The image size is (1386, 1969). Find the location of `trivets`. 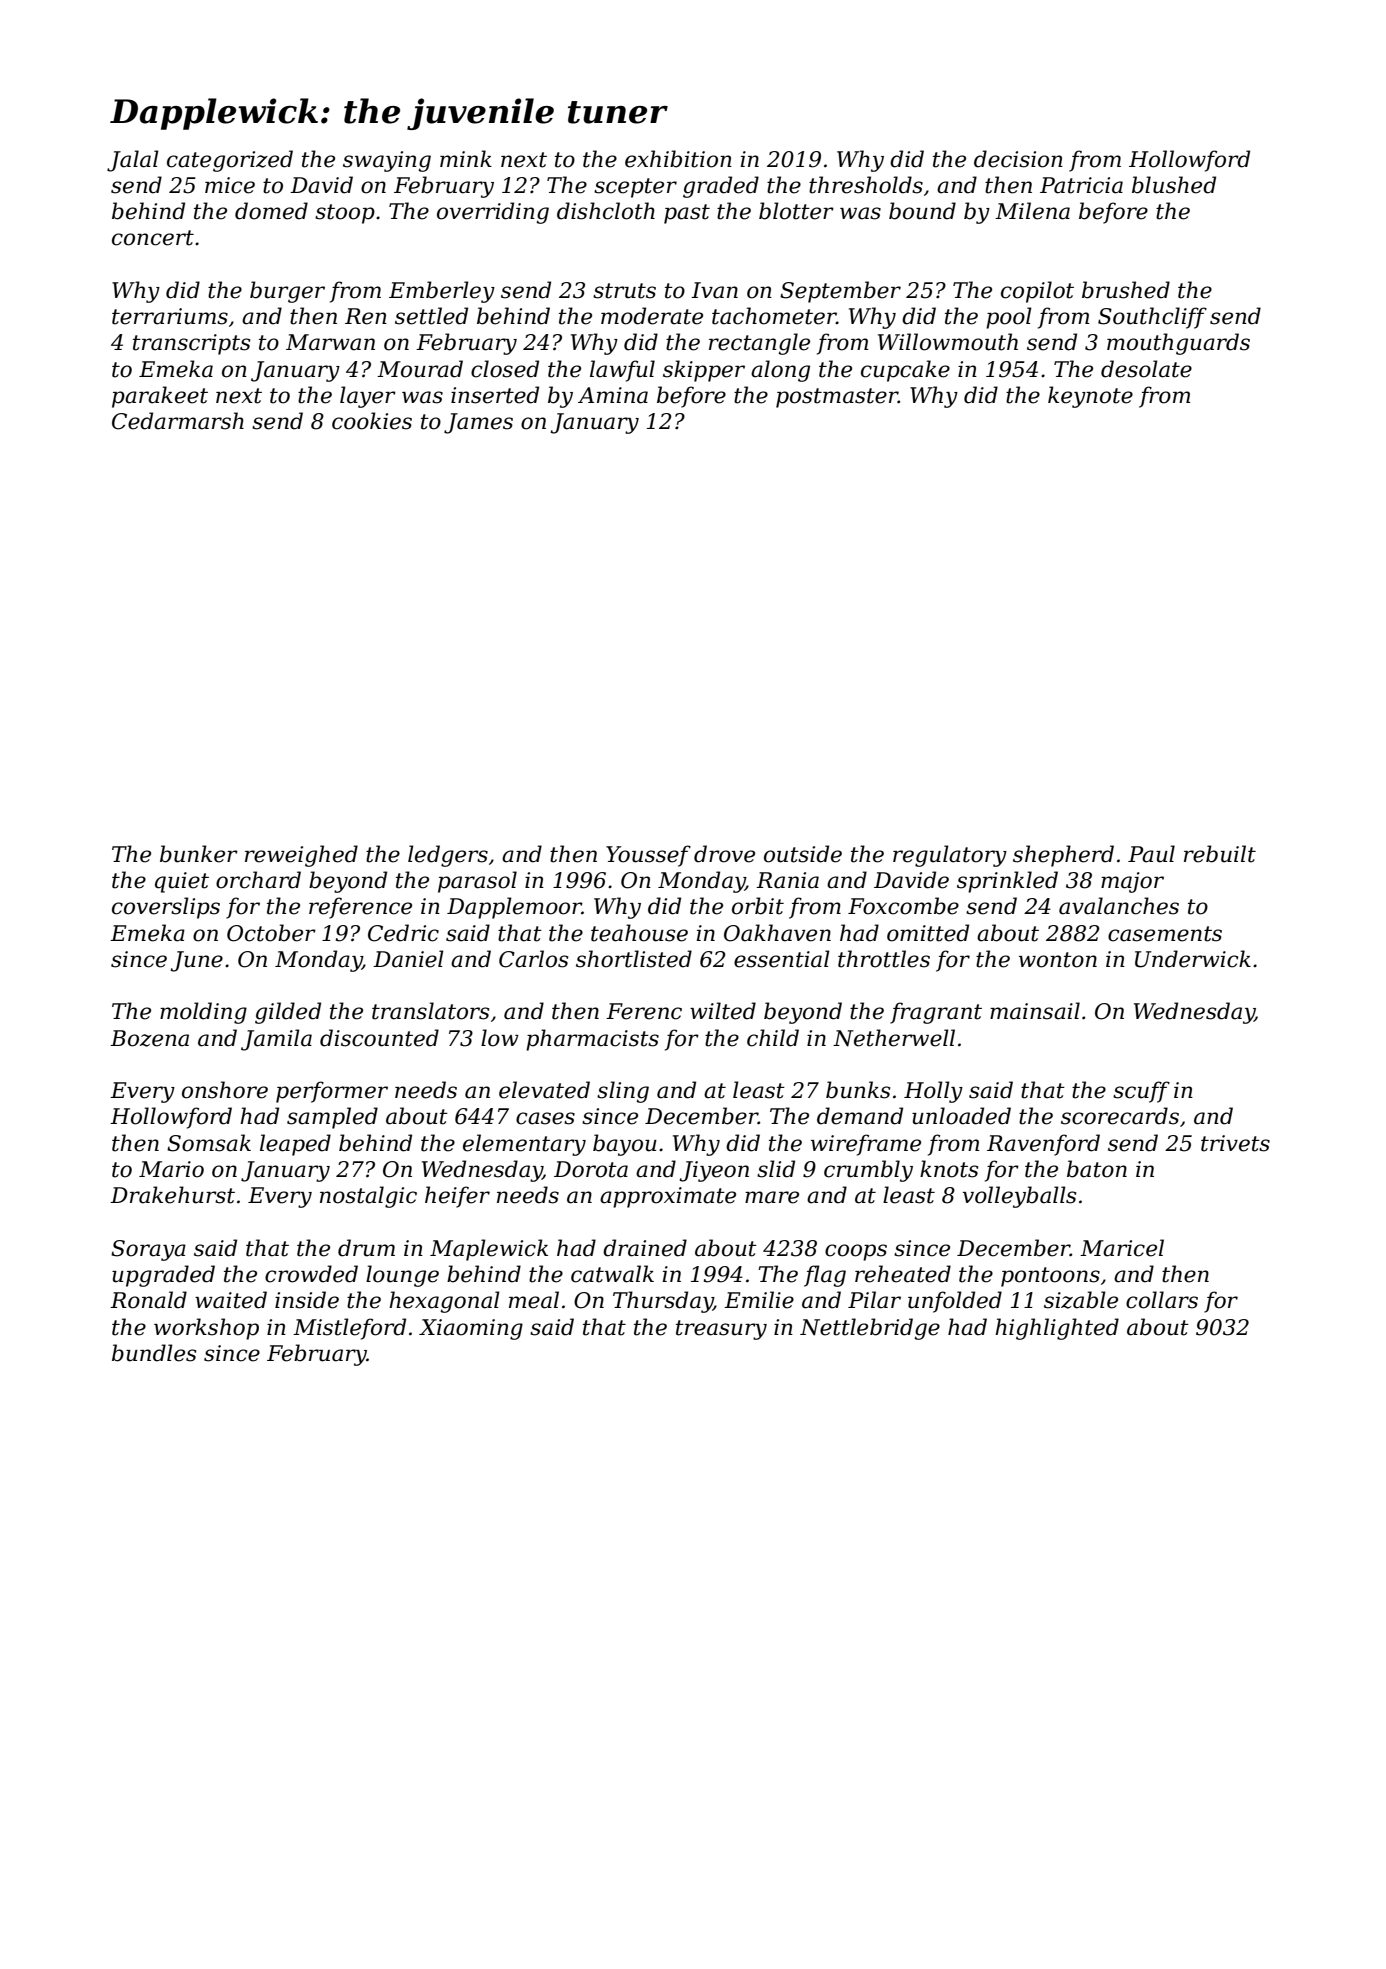

trivets is located at coordinates (1235, 1143).
